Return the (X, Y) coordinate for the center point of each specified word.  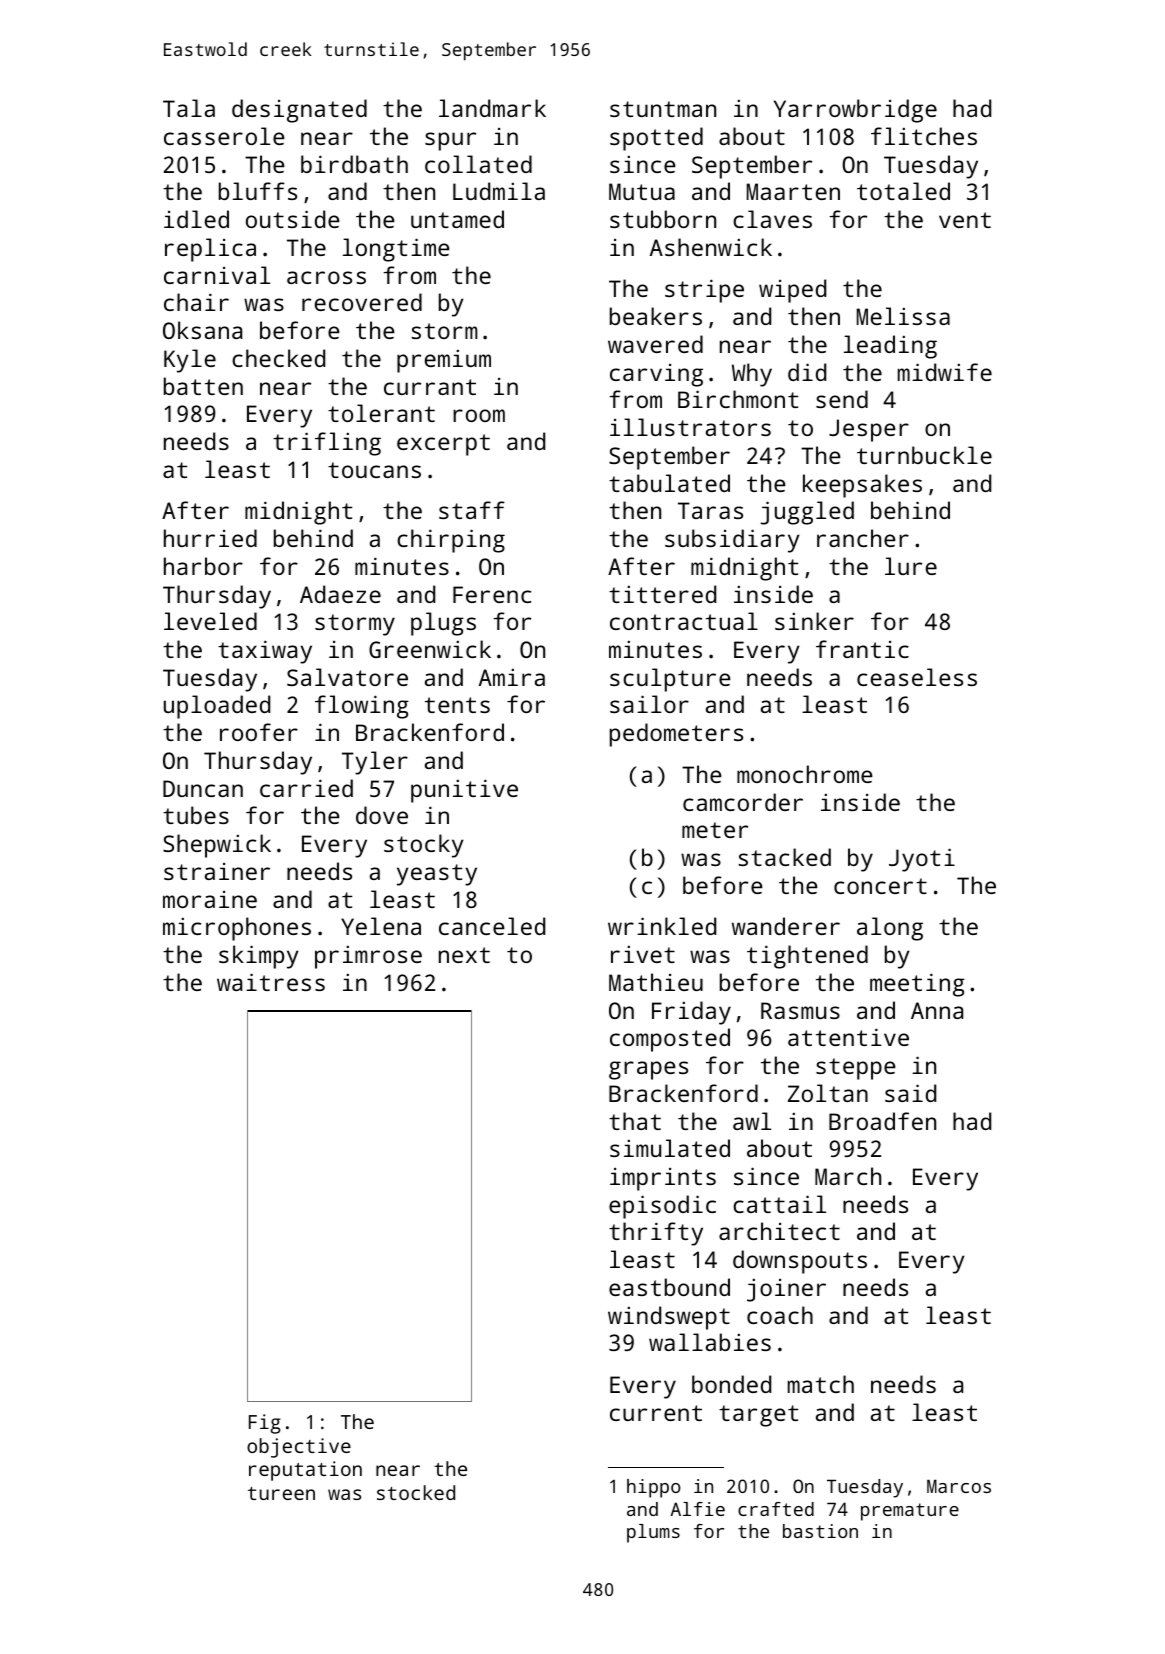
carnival (217, 275)
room (479, 415)
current (656, 1413)
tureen (281, 1493)
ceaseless (917, 677)
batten (203, 386)
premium (444, 361)
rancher (863, 538)
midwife (945, 372)
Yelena (381, 926)
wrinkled (662, 926)
